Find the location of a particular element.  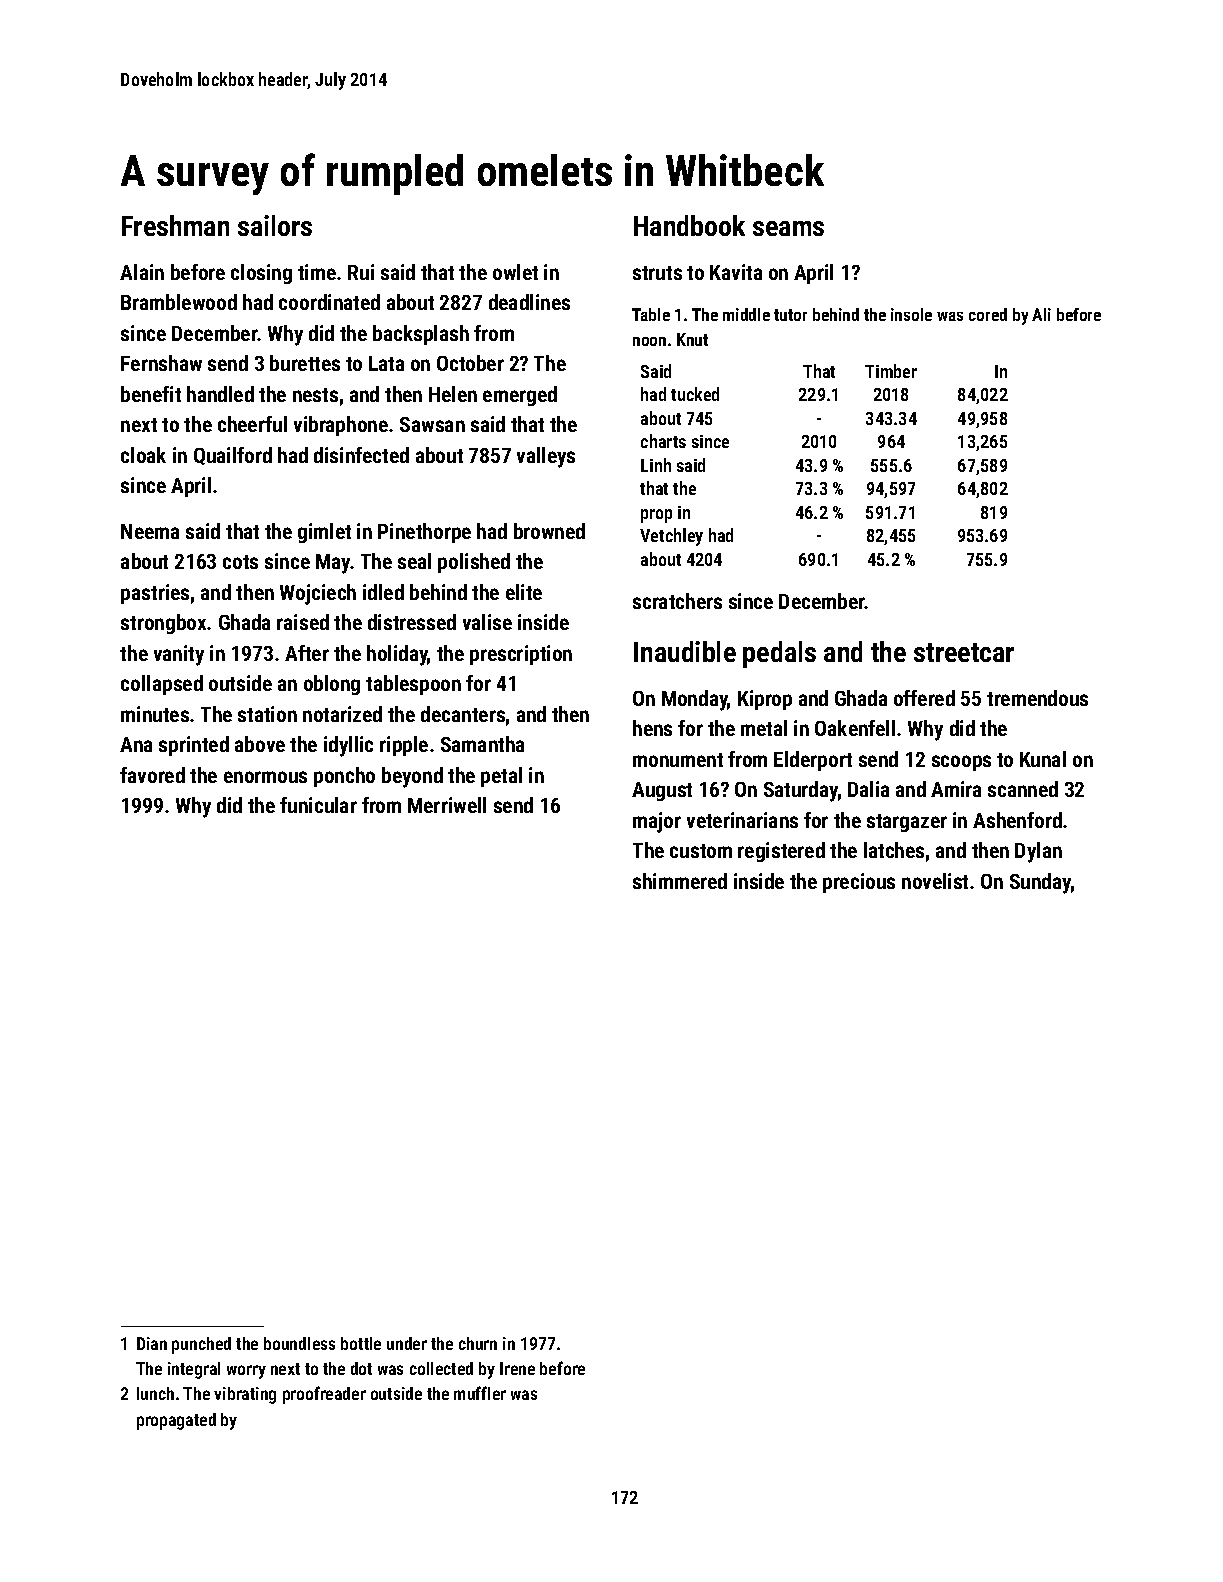

favored is located at coordinates (152, 775).
